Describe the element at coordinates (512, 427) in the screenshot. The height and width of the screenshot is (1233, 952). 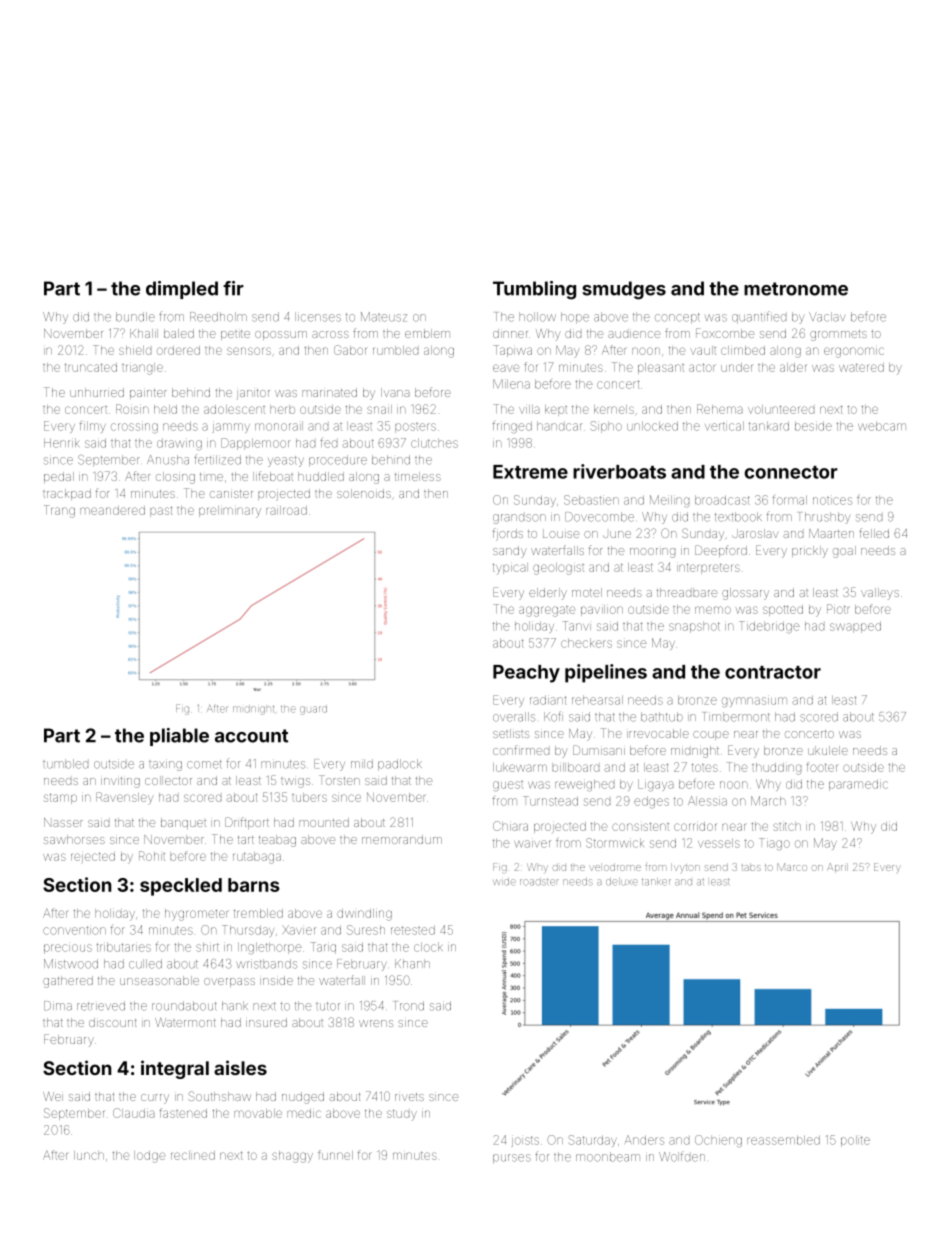
I see `fringed` at that location.
